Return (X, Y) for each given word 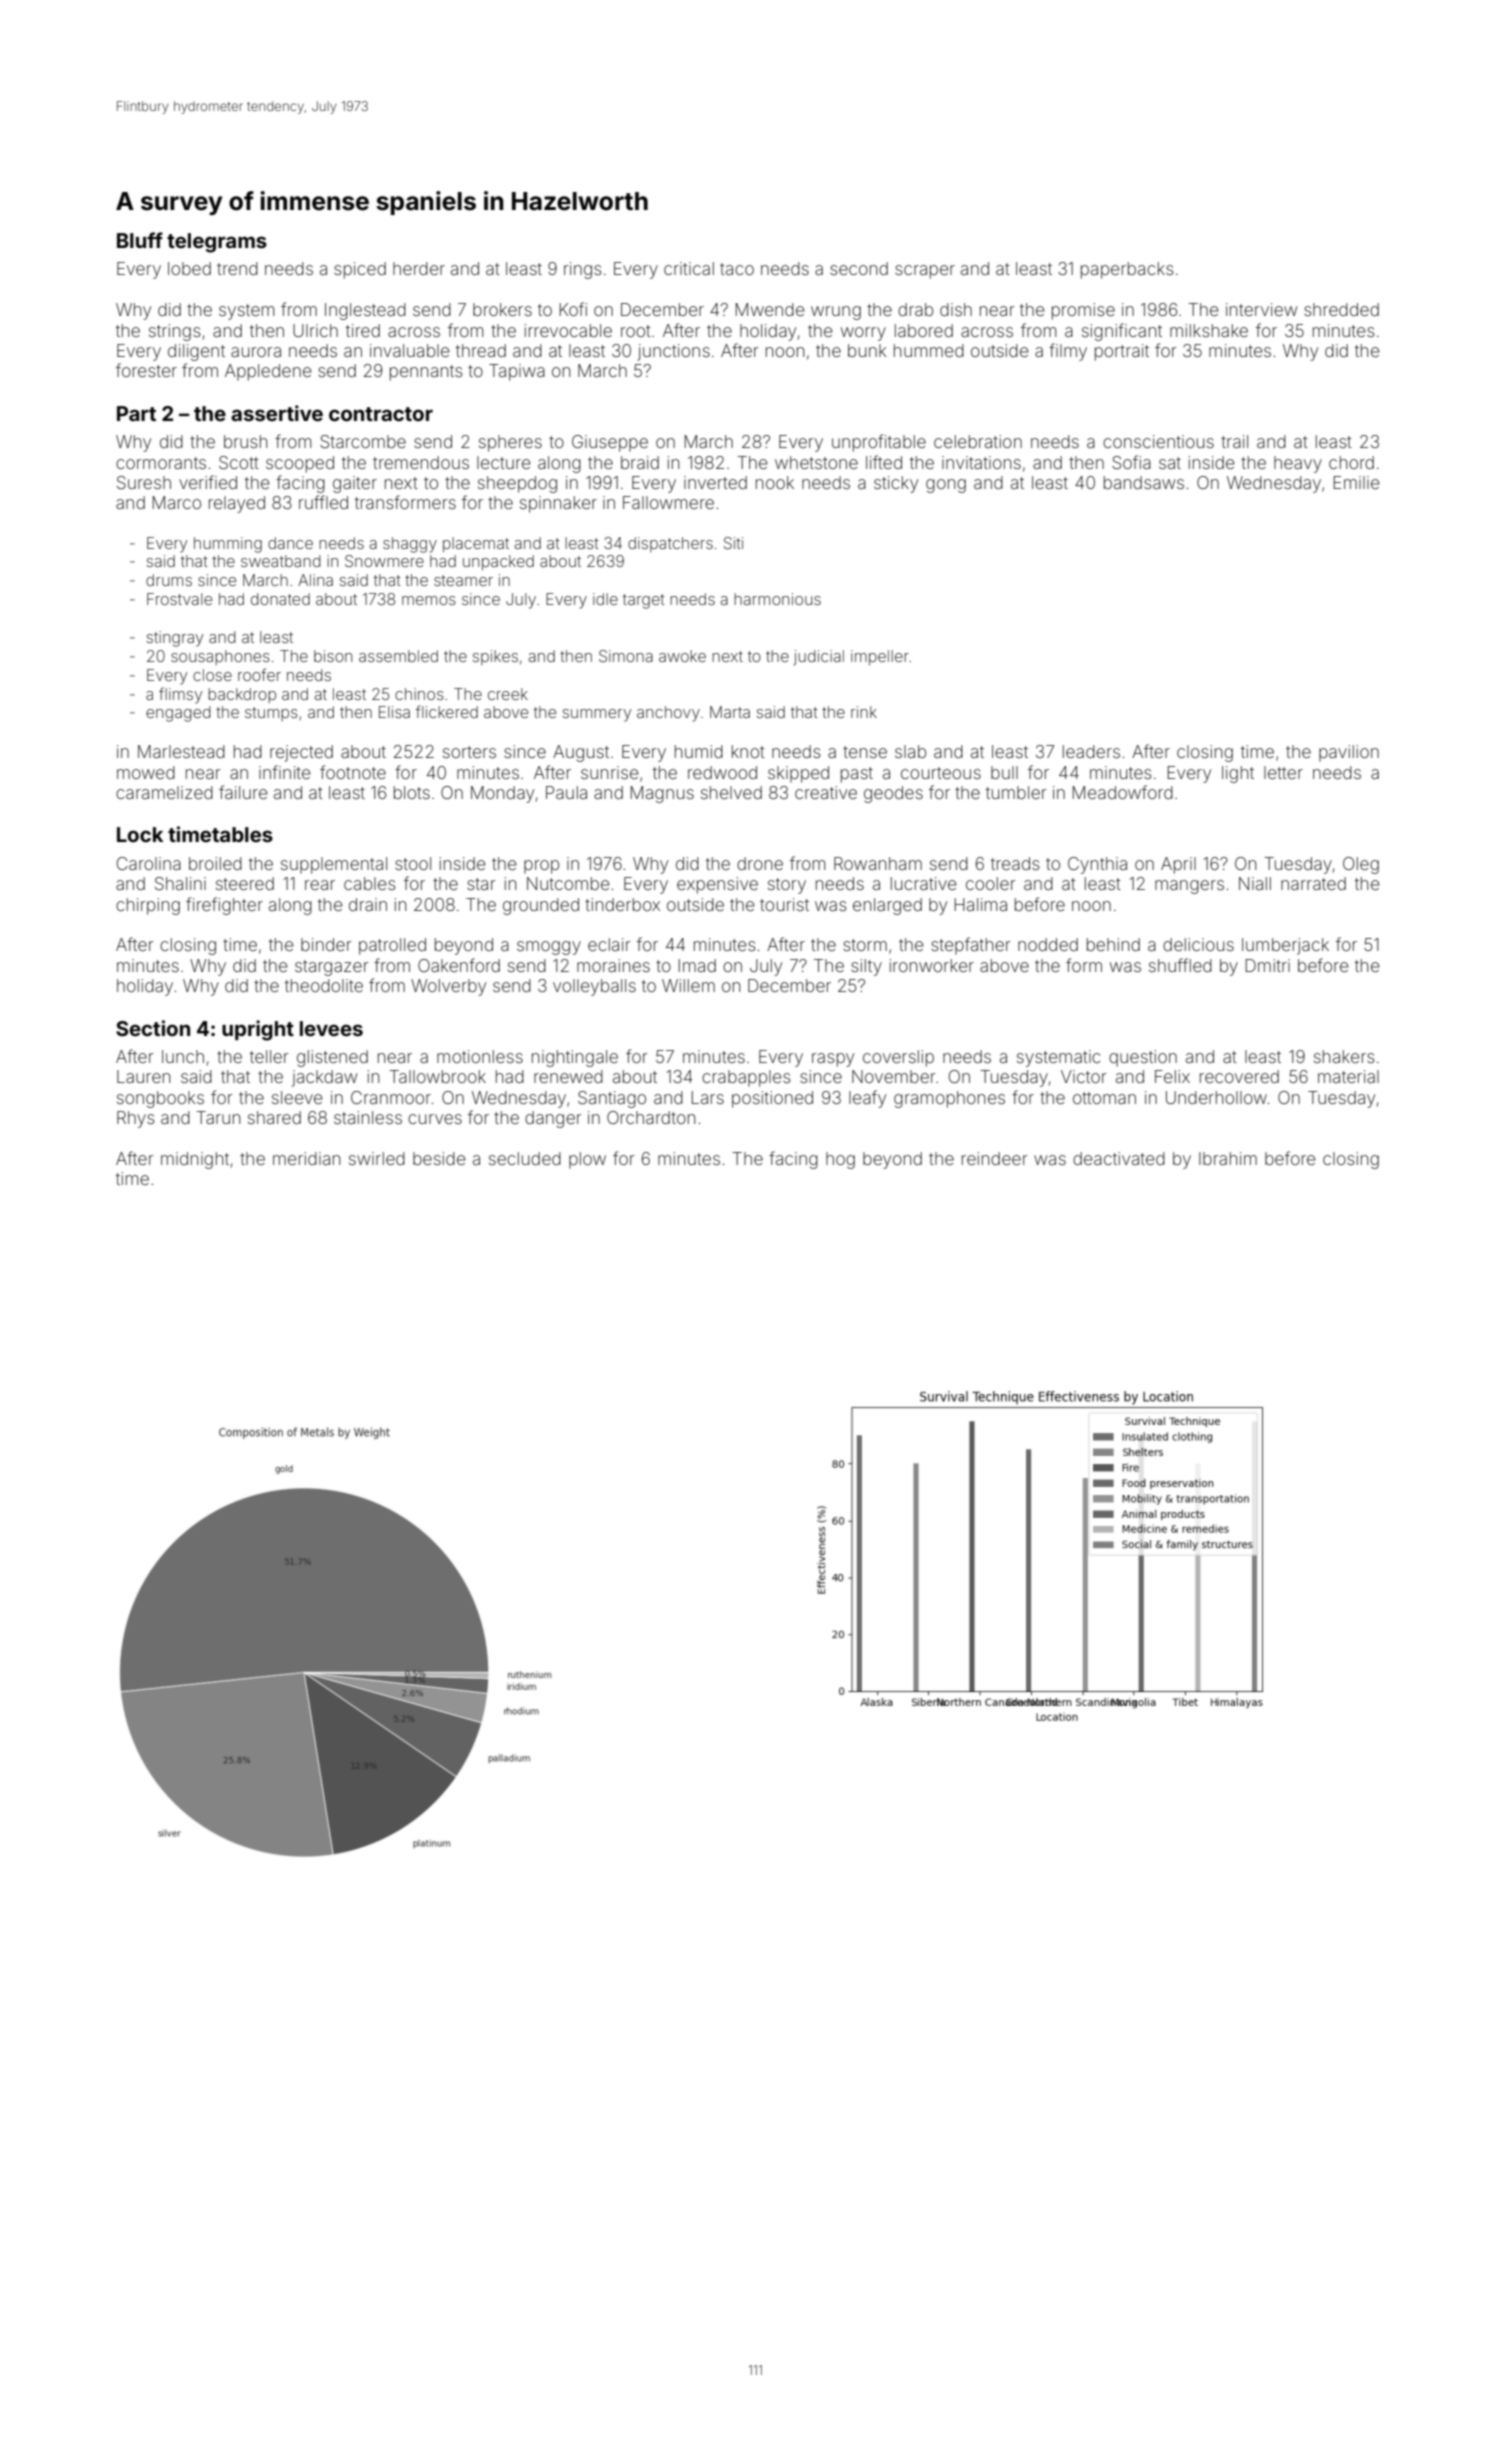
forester (146, 370)
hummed (929, 350)
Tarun (218, 1117)
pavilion (1349, 753)
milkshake (1209, 330)
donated (280, 599)
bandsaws (1144, 482)
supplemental (334, 865)
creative (826, 792)
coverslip (898, 1058)
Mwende (770, 309)
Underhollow (1216, 1097)
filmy (1068, 352)
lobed (189, 268)
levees (331, 1028)
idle (605, 599)
